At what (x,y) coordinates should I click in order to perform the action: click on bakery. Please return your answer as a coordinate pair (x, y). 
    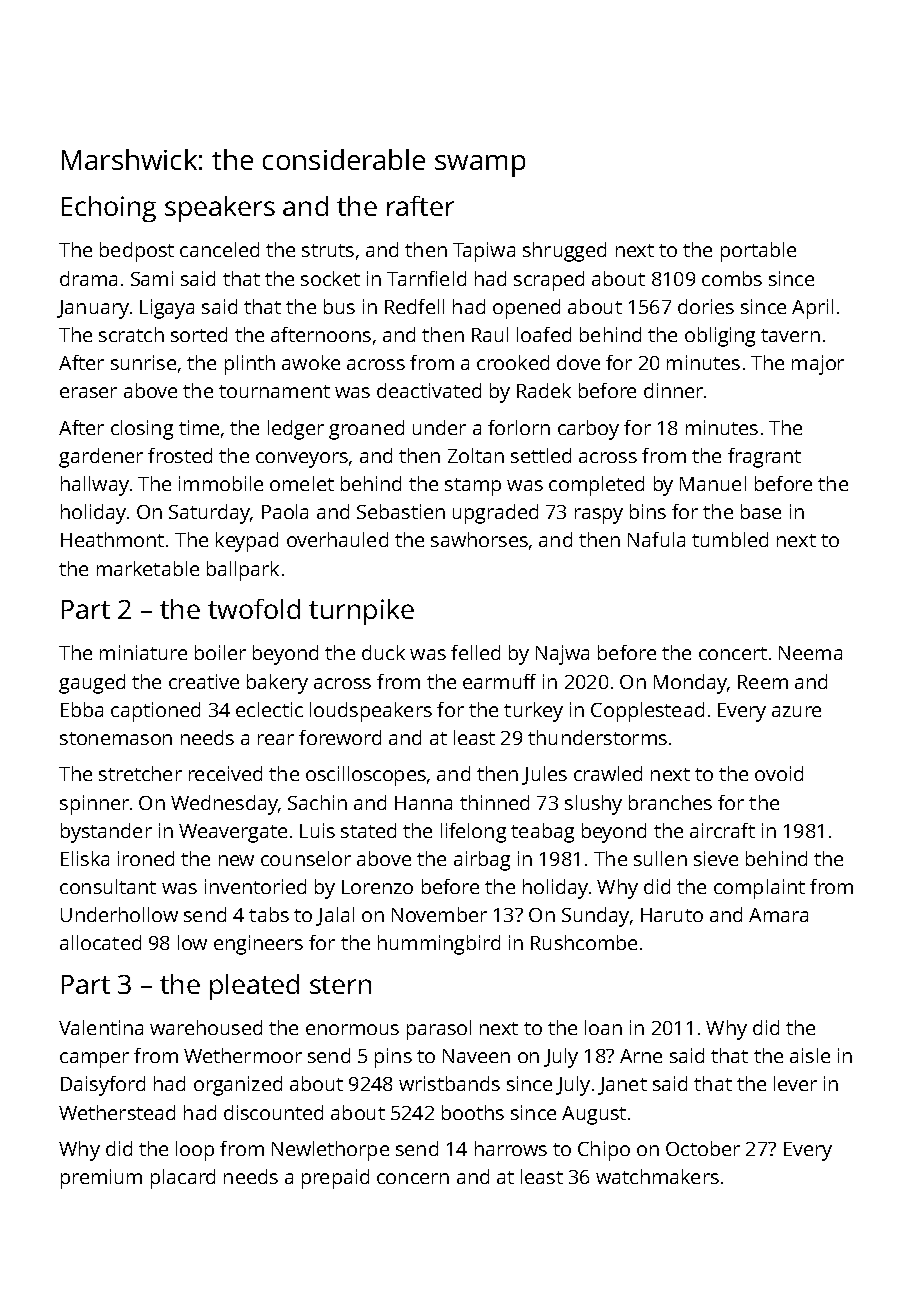
    Looking at the image, I should click on (277, 684).
